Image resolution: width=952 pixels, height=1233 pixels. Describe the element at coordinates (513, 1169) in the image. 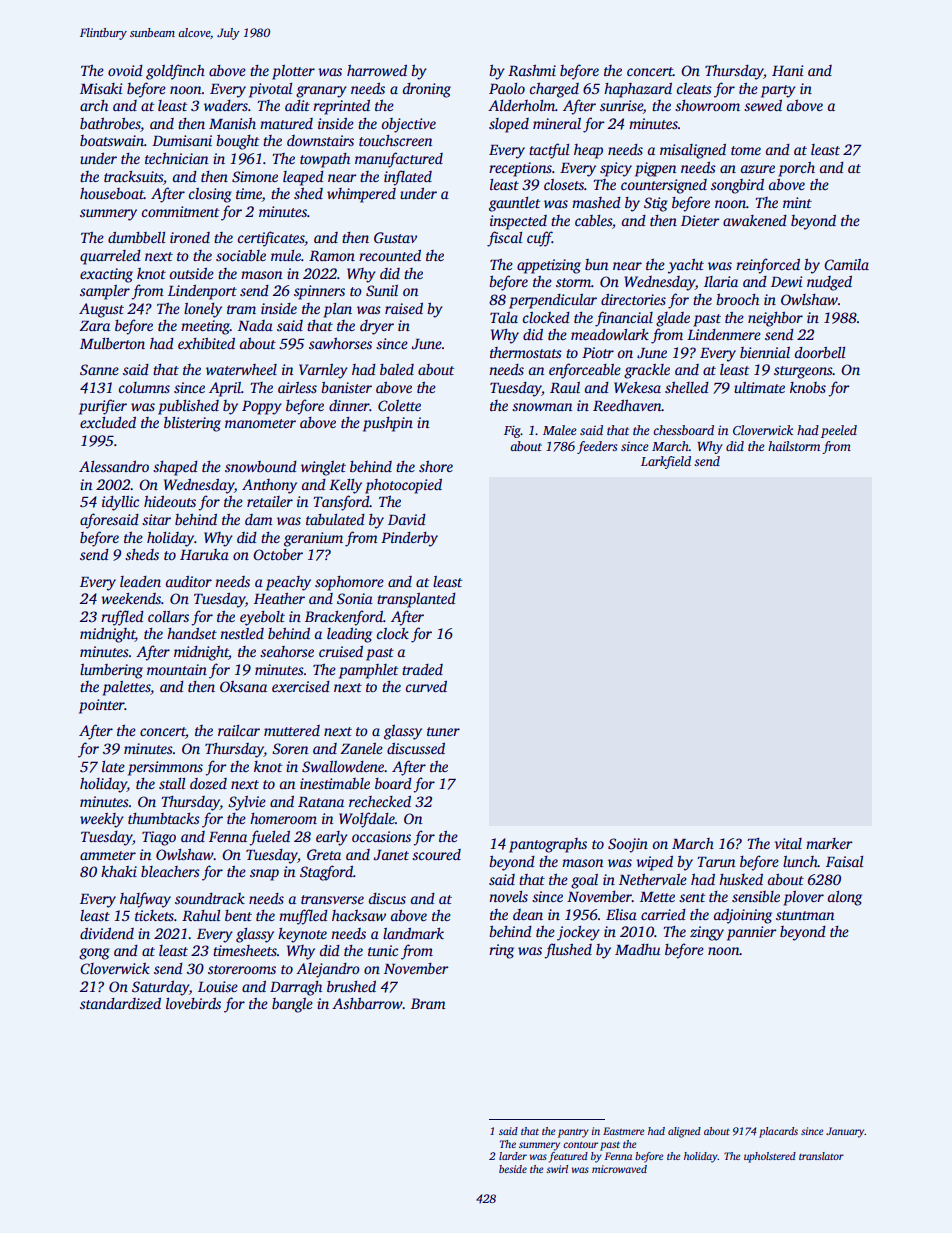

I see `beside` at that location.
